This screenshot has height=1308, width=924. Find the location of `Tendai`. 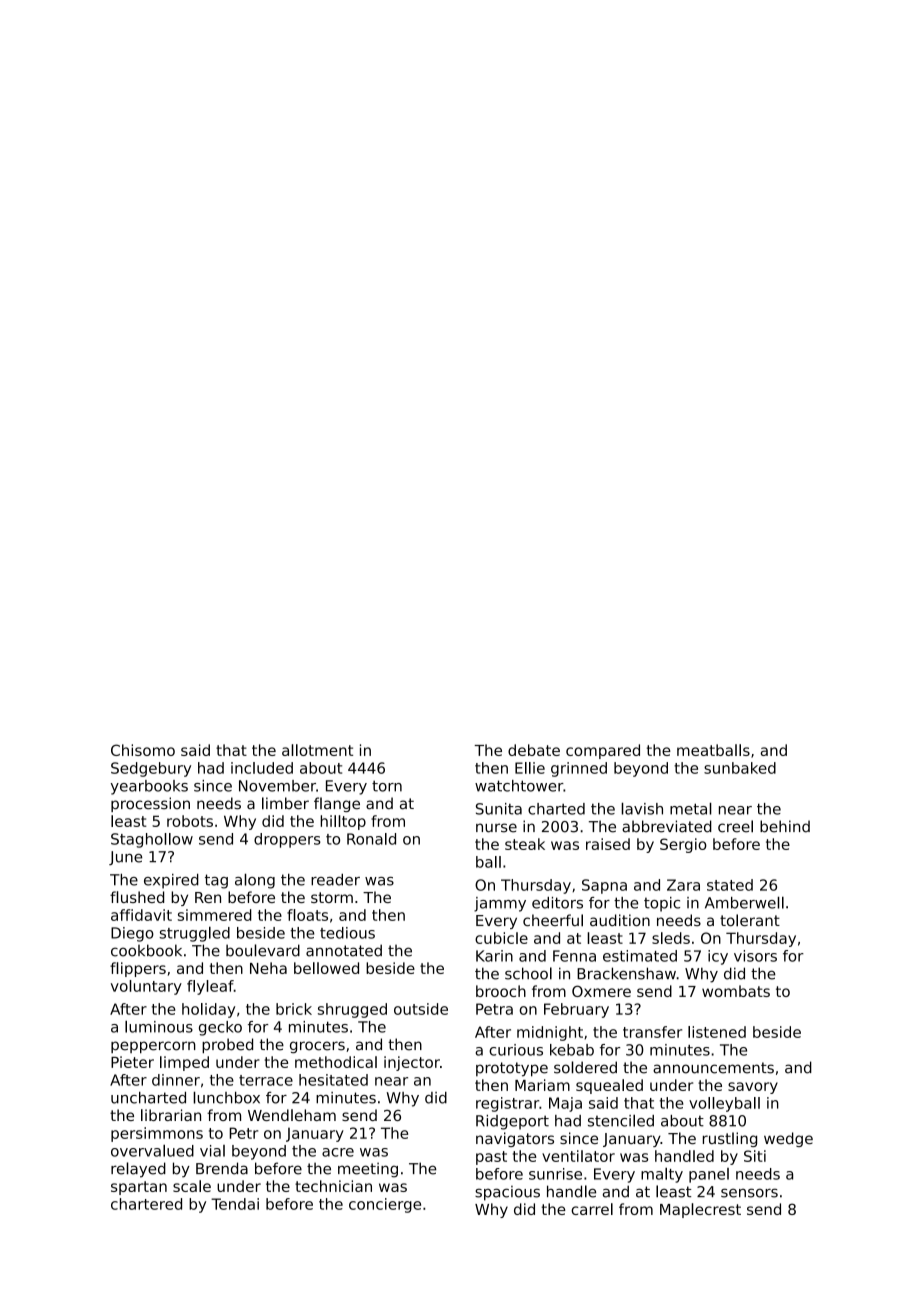

Tendai is located at coordinates (235, 1204).
